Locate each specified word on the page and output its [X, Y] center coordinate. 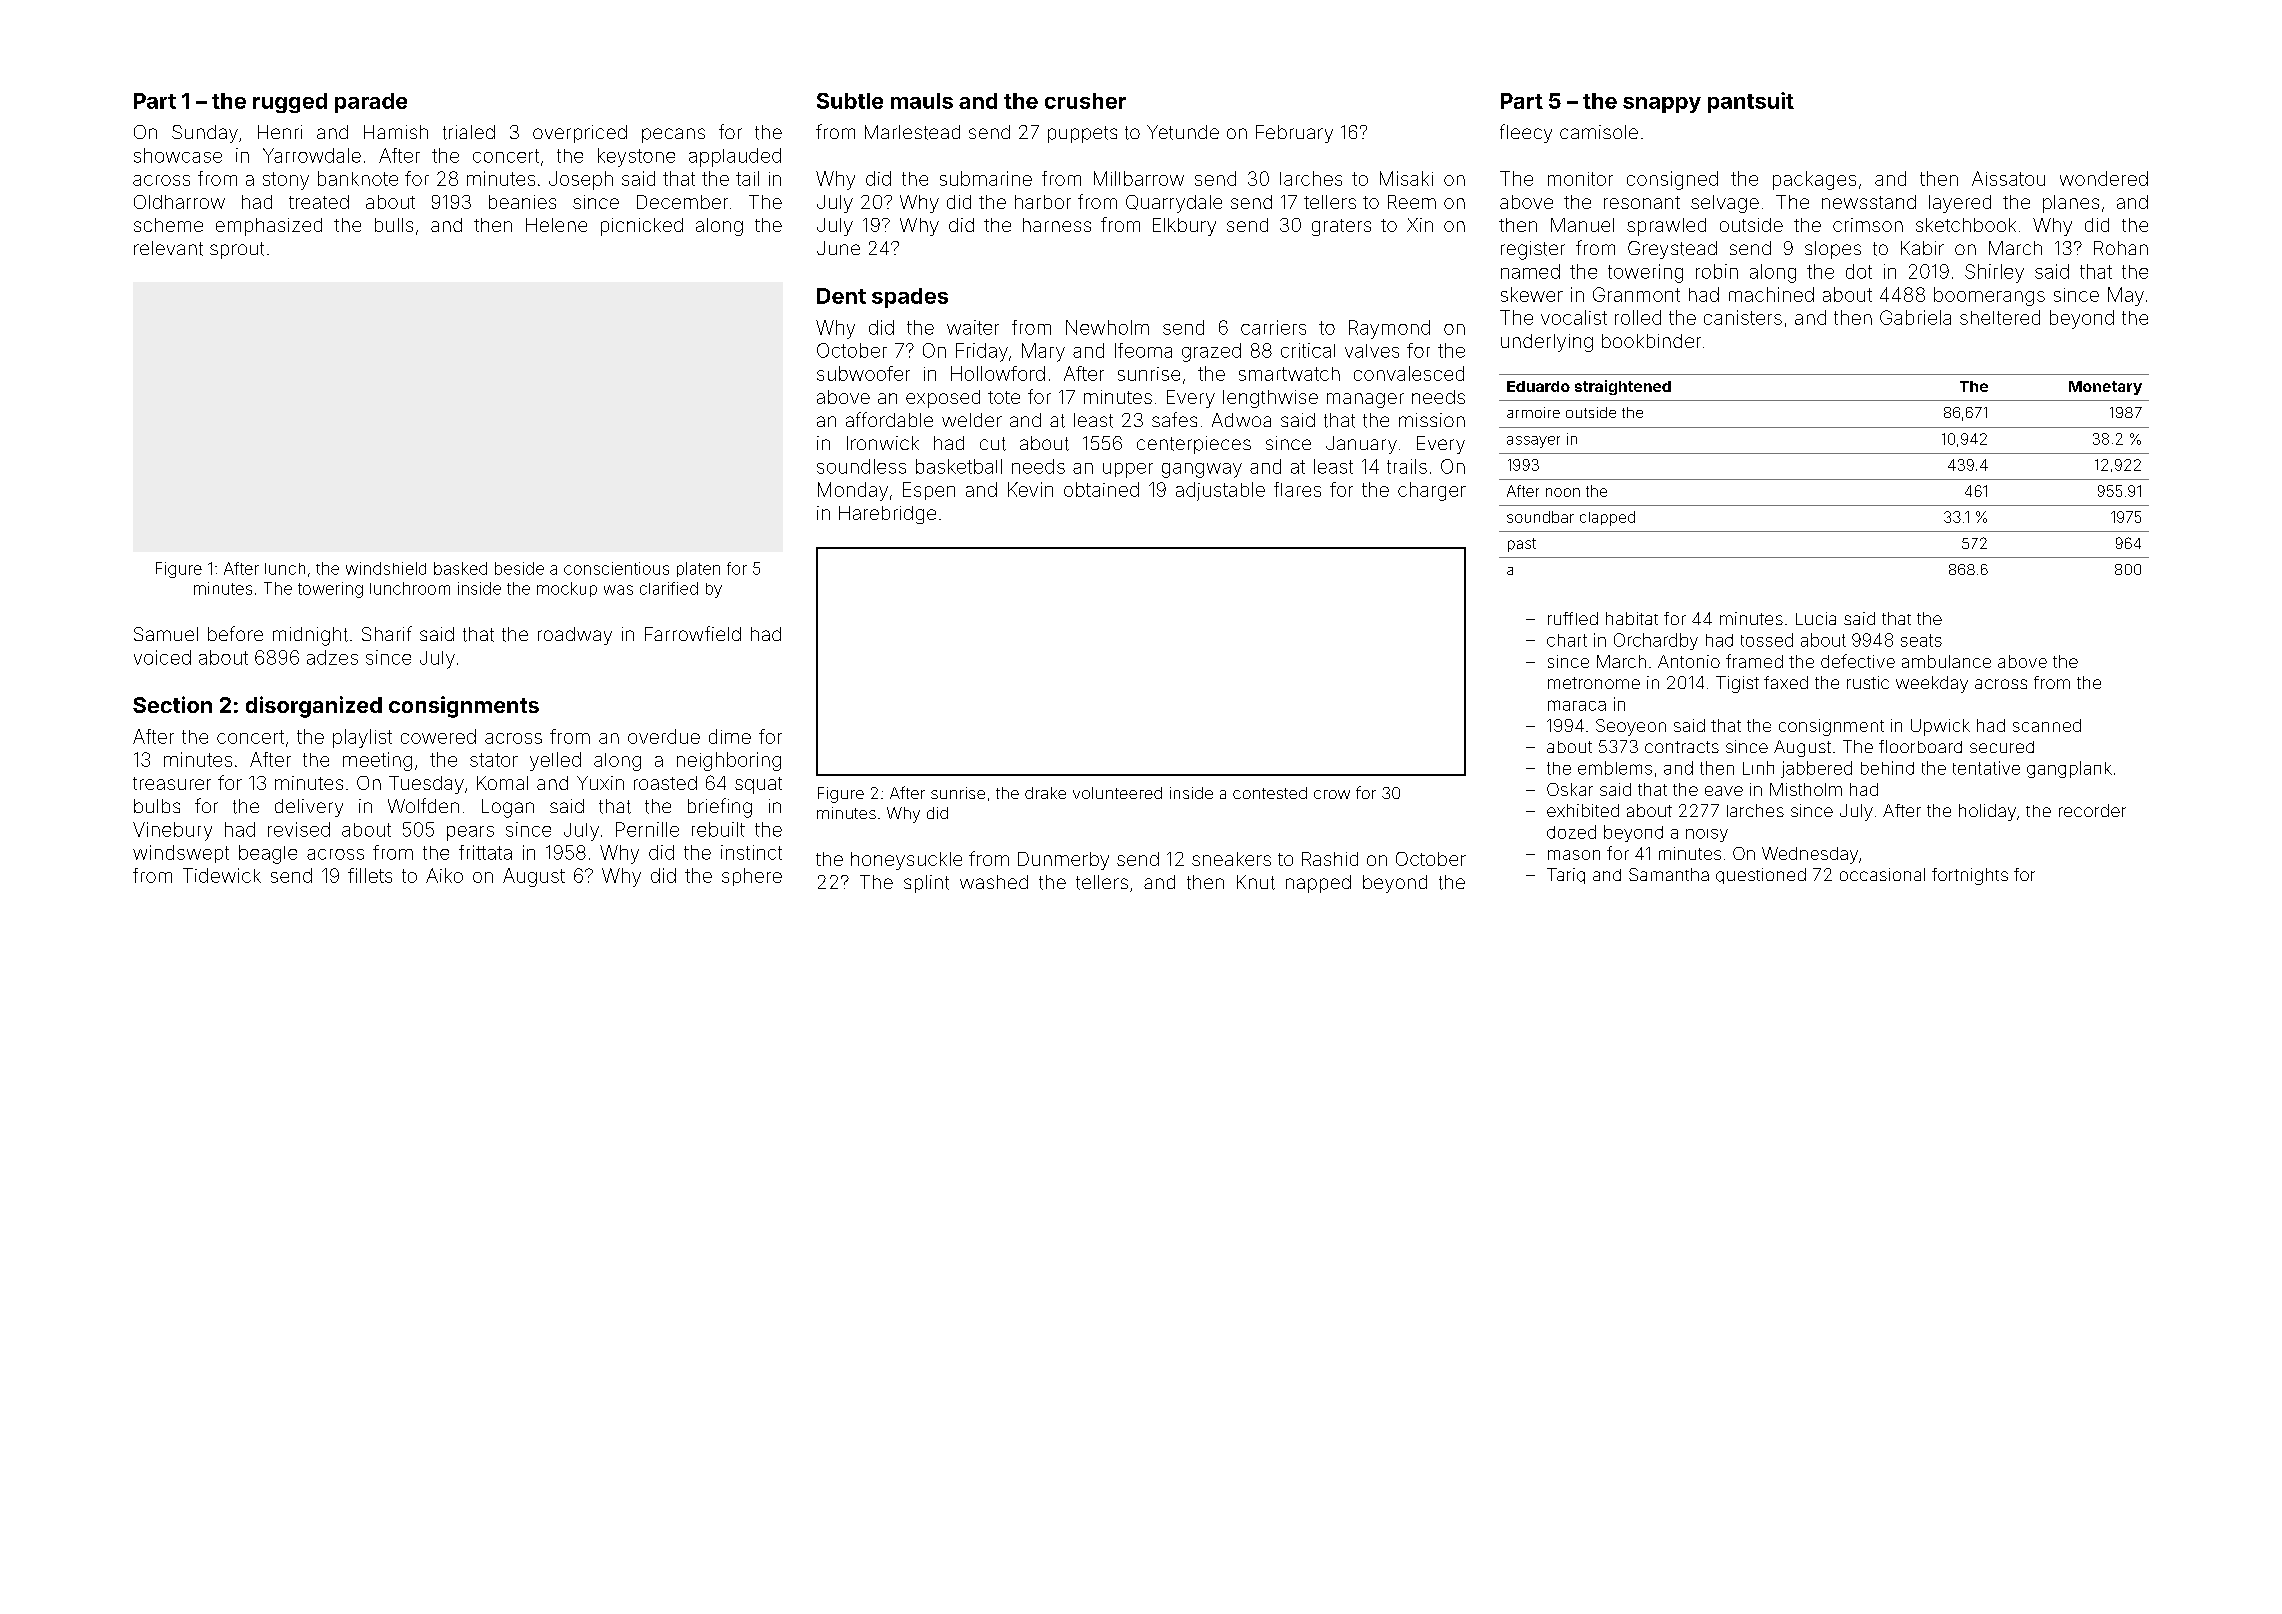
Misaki [1406, 178]
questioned [1761, 876]
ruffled [1573, 618]
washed [994, 882]
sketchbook [1966, 225]
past [1522, 545]
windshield [386, 568]
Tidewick [222, 875]
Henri [280, 132]
